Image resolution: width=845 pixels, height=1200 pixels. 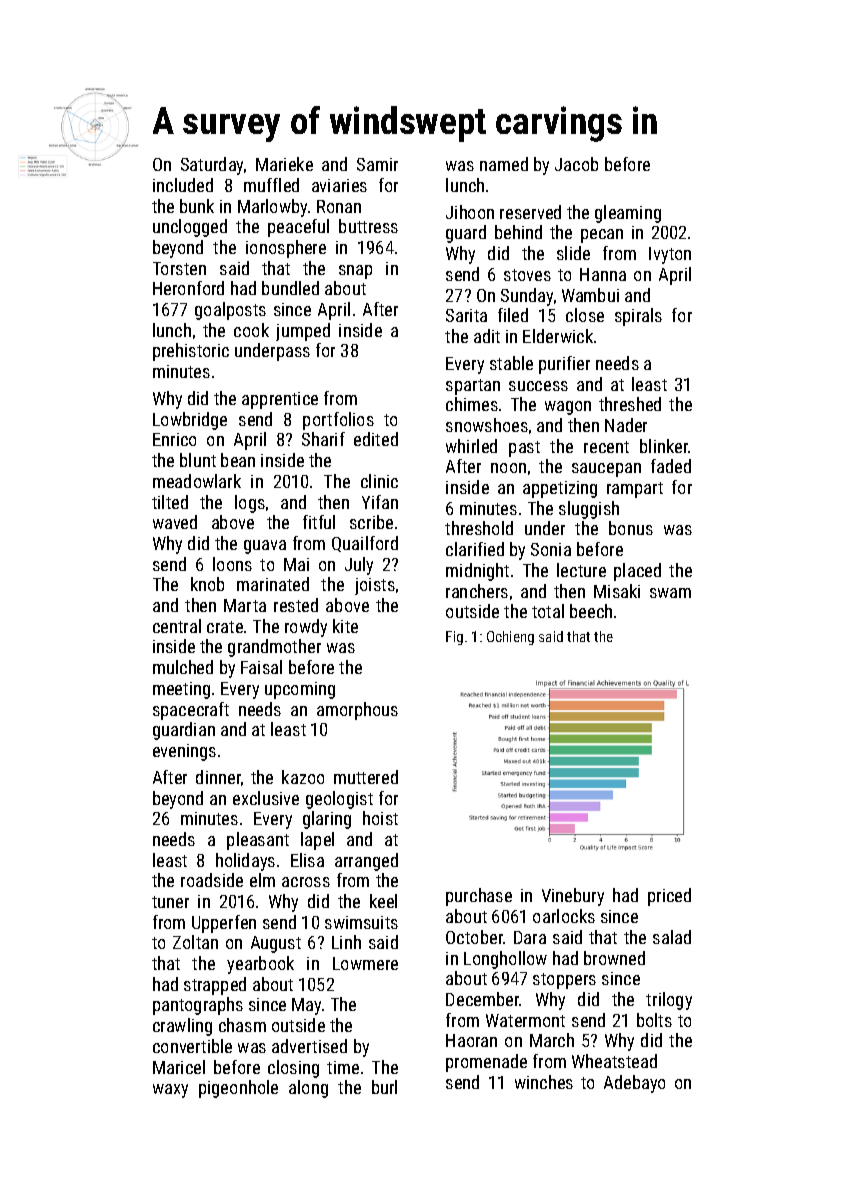 What do you see at coordinates (238, 1089) in the image?
I see `pigeonhole` at bounding box center [238, 1089].
